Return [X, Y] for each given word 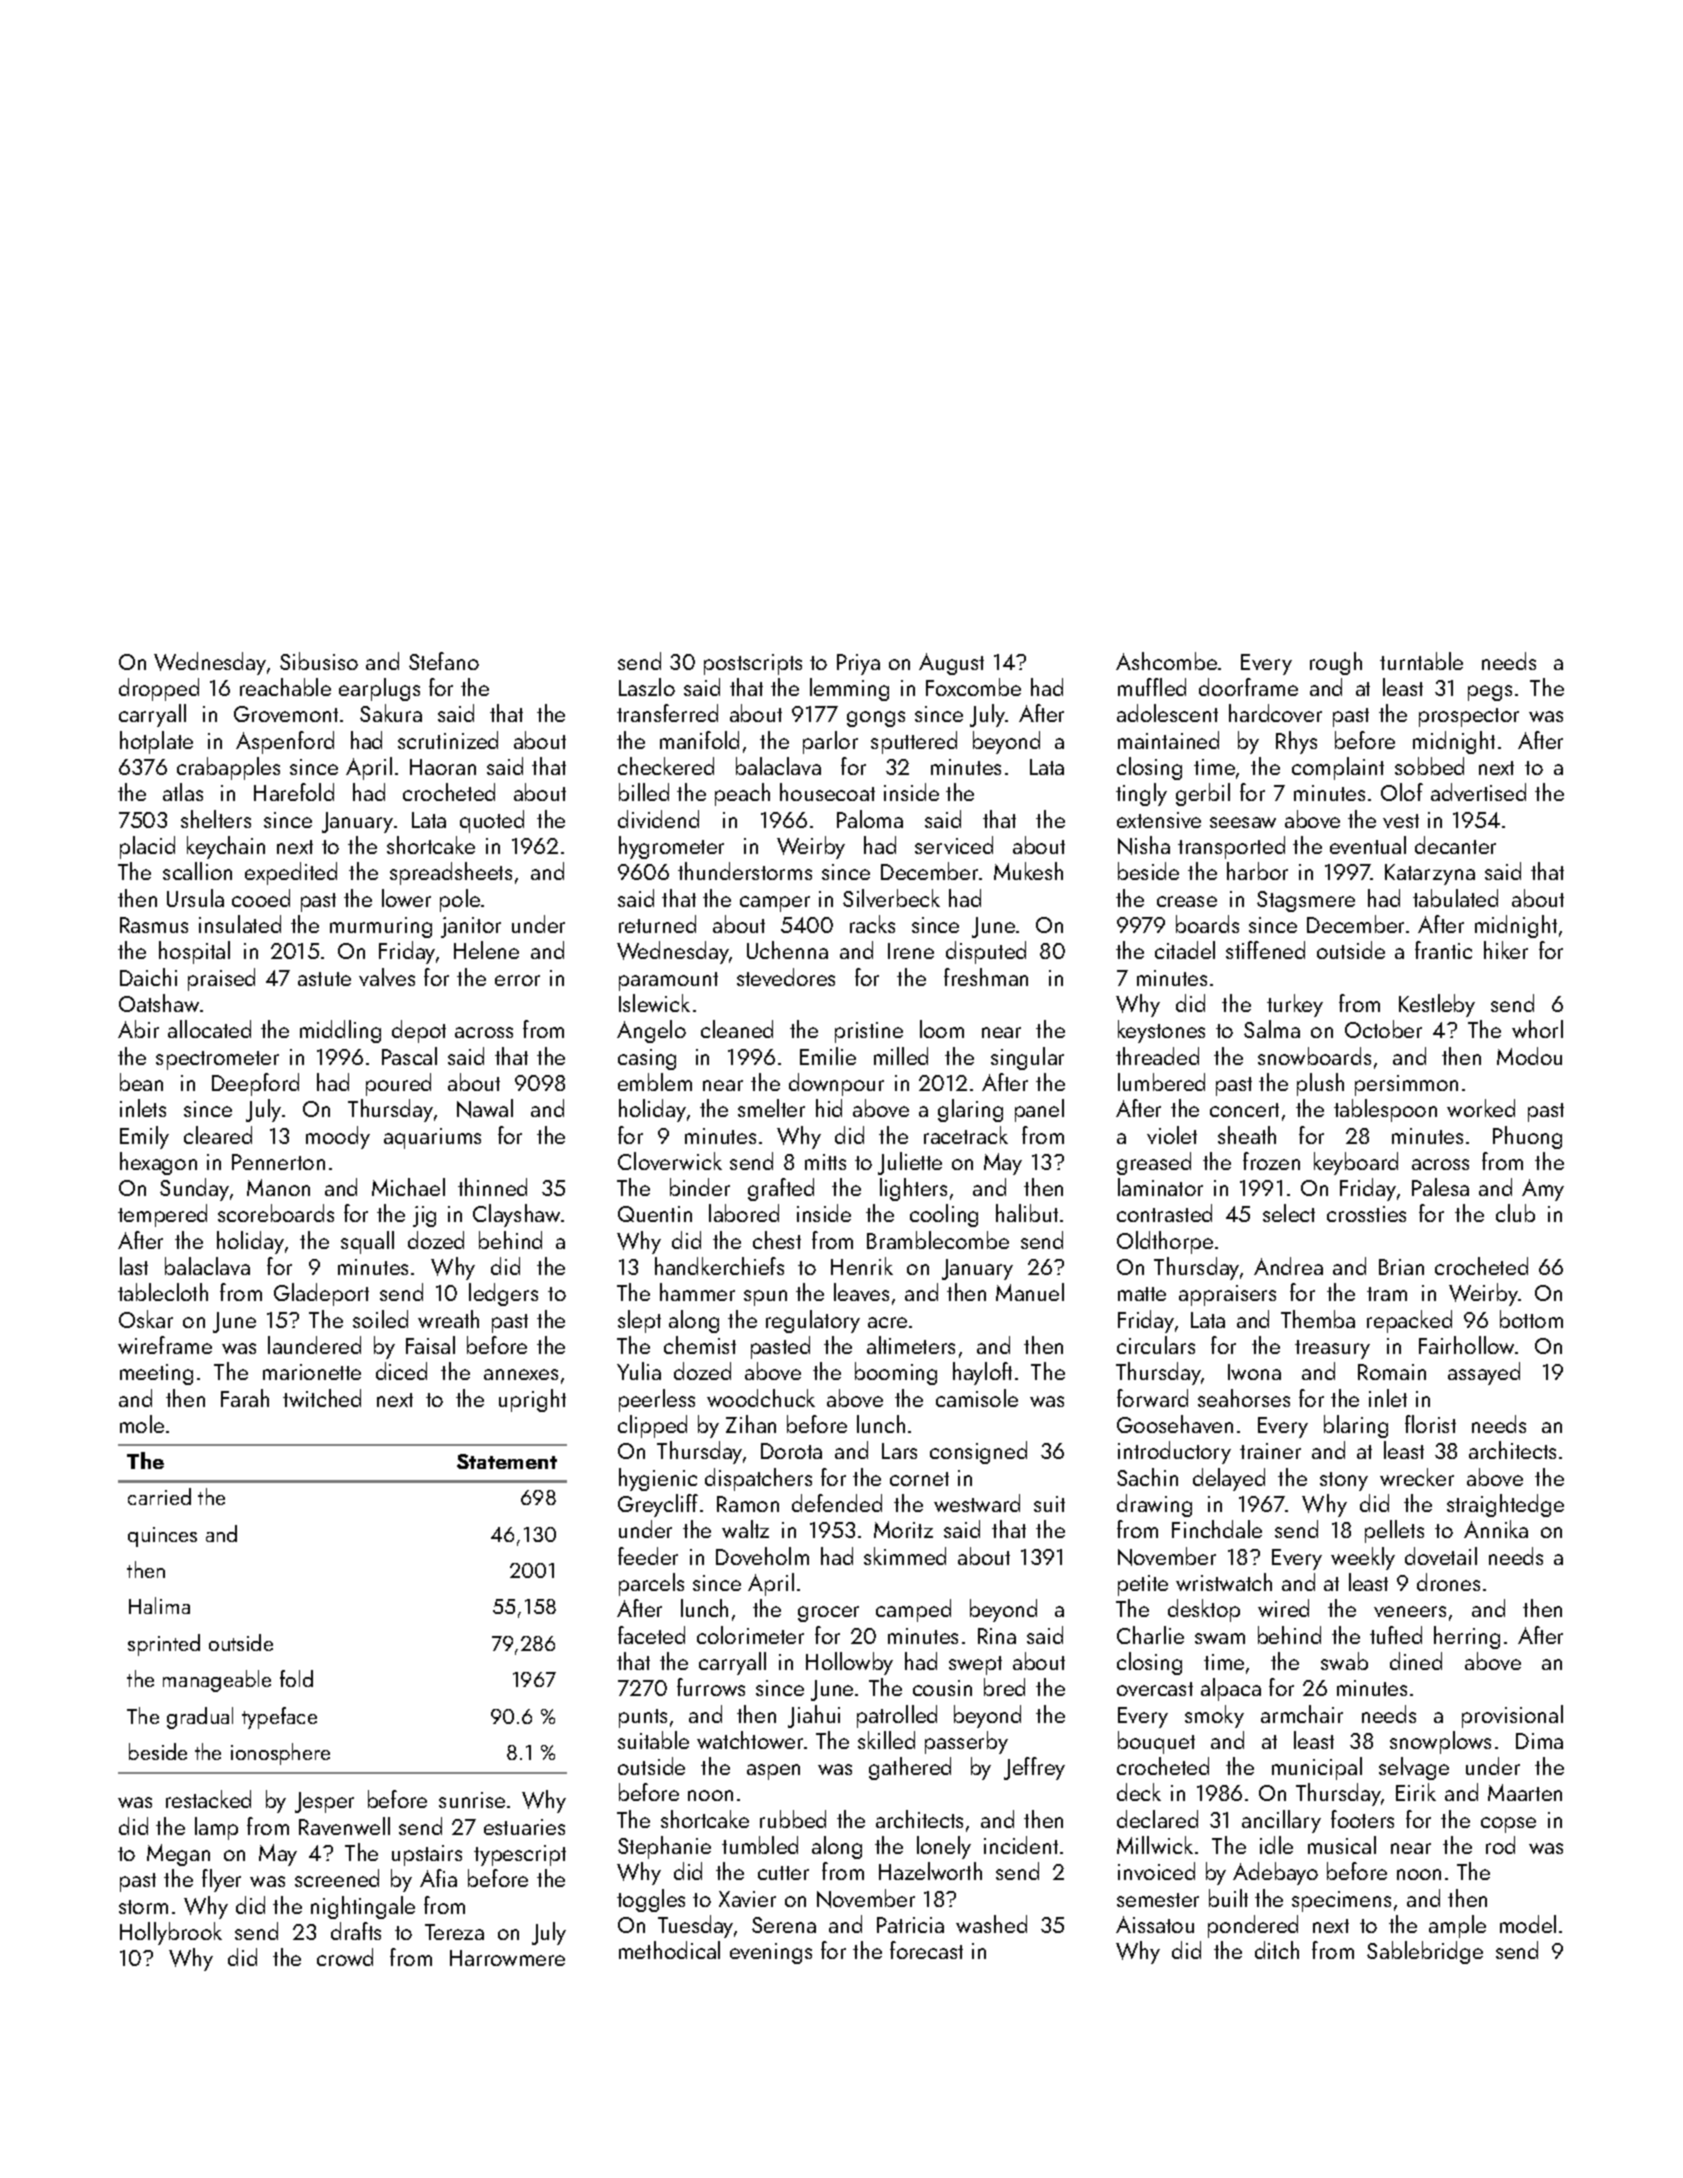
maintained [1168, 740]
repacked [1409, 1321]
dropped [159, 689]
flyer [221, 1880]
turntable [1421, 661]
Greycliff [658, 1505]
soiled [380, 1319]
